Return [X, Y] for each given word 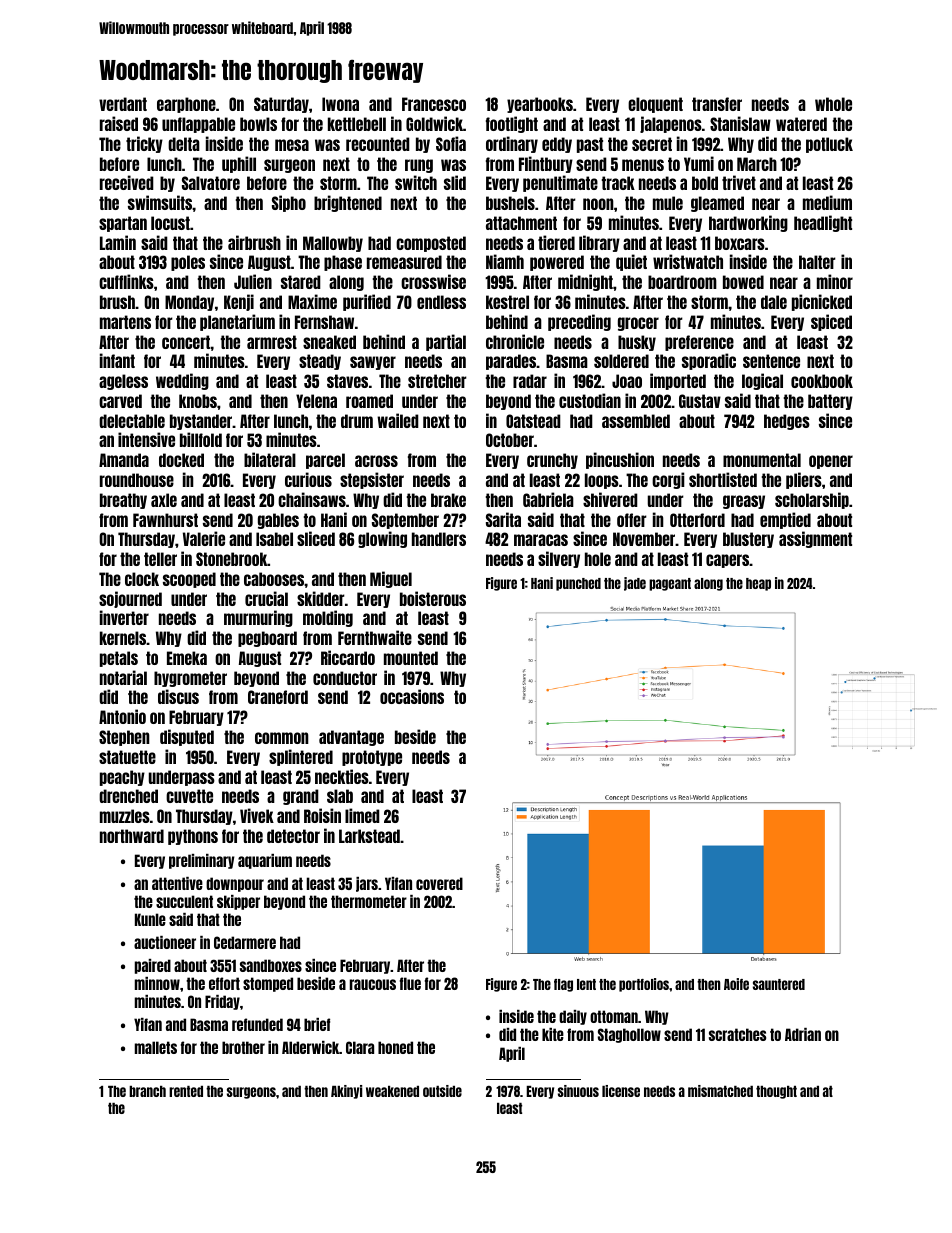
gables [278, 521]
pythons [193, 837]
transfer [717, 104]
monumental [762, 460]
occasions [412, 696]
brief [317, 1024]
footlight [512, 124]
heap [758, 584]
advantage [351, 738]
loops [602, 481]
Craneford [278, 697]
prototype [372, 758]
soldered [621, 361]
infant [117, 360]
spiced [831, 322]
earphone [186, 105]
